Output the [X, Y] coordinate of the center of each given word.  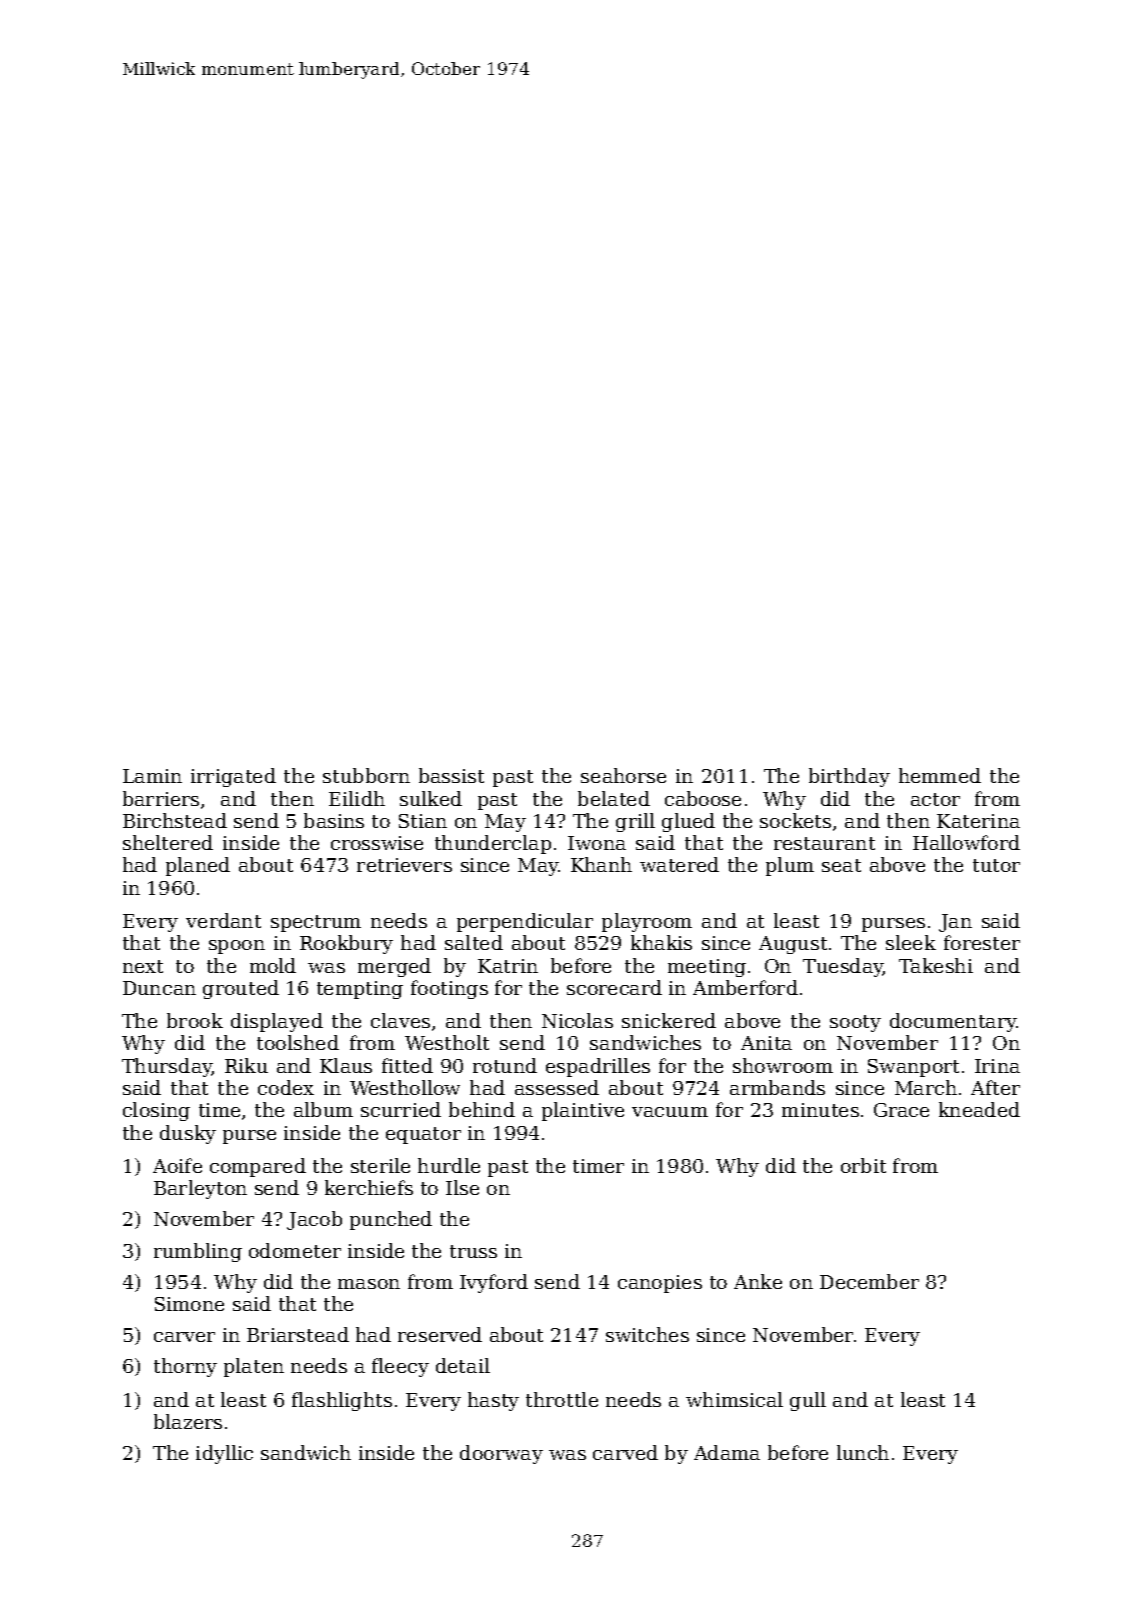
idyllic [224, 1454]
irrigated [233, 777]
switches [647, 1334]
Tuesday [843, 967]
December [869, 1281]
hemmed [940, 775]
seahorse [623, 775]
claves [400, 1020]
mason [369, 1284]
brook [195, 1020]
